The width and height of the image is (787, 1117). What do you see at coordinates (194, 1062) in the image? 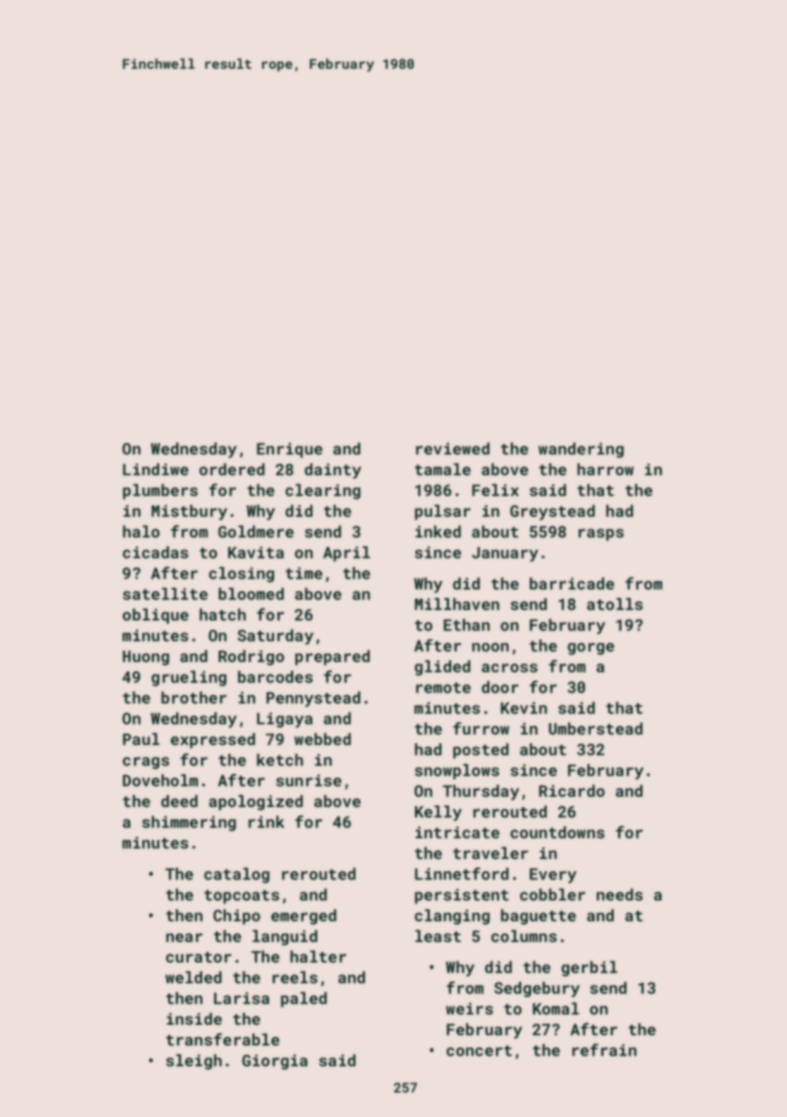
I see `sleigh` at bounding box center [194, 1062].
